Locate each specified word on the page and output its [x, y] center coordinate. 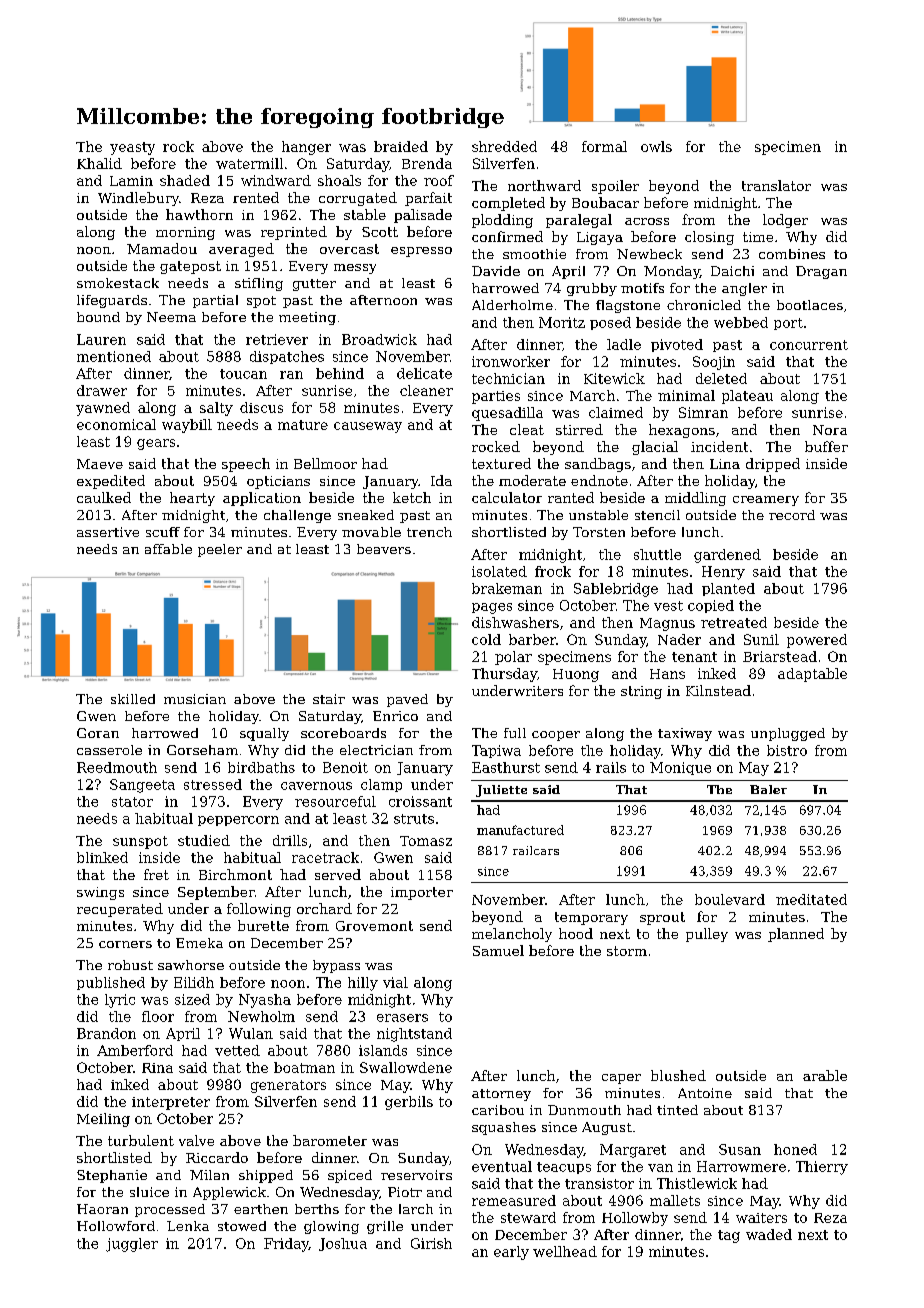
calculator [507, 497]
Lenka [188, 1226]
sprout [662, 918]
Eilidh [194, 982]
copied [711, 606]
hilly [363, 984]
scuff [163, 532]
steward [528, 1217]
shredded [504, 146]
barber [532, 639]
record [792, 515]
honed [795, 1149]
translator [776, 185]
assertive [108, 532]
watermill [249, 163]
